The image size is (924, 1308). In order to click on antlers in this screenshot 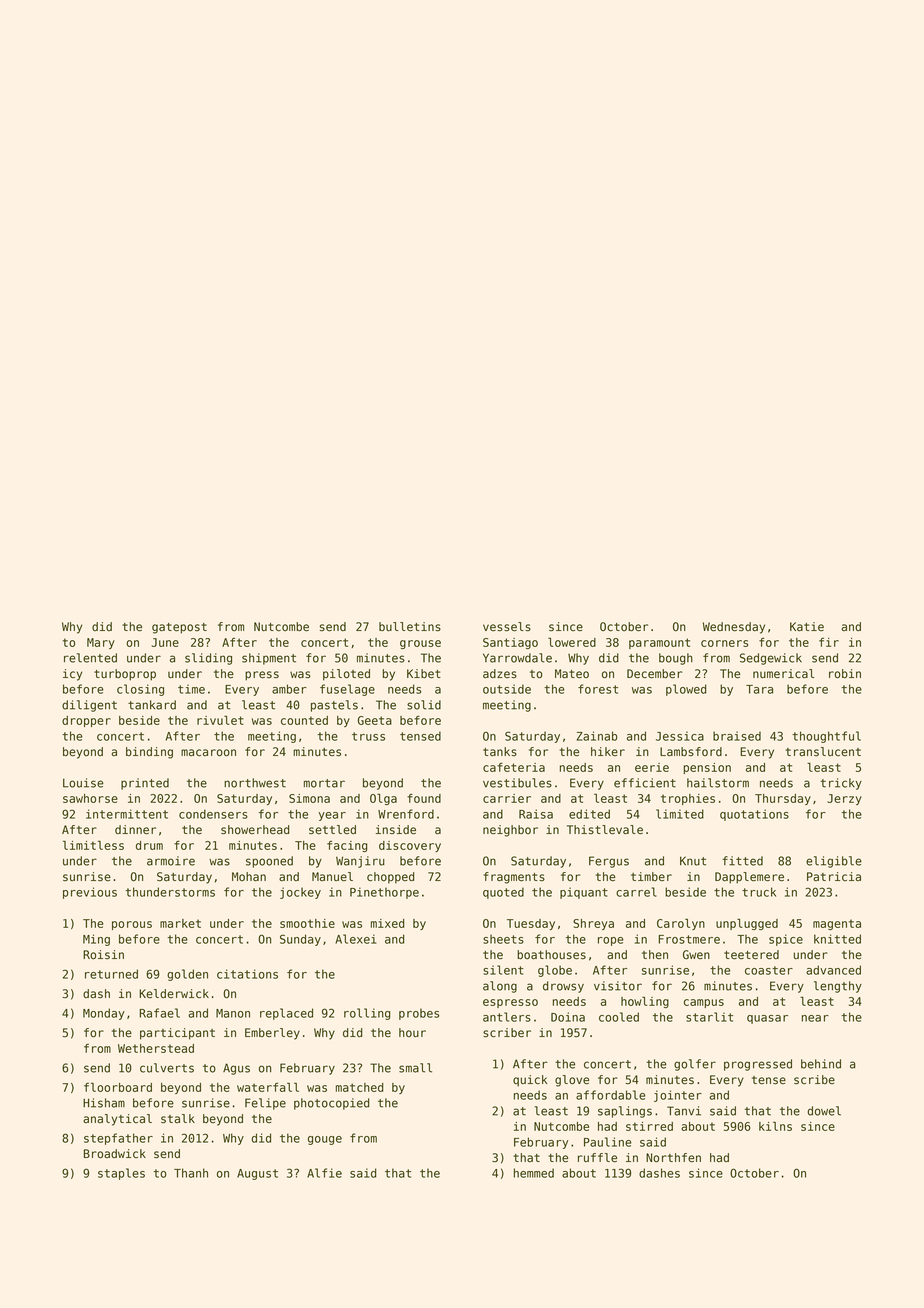, I will do `click(507, 1017)`.
